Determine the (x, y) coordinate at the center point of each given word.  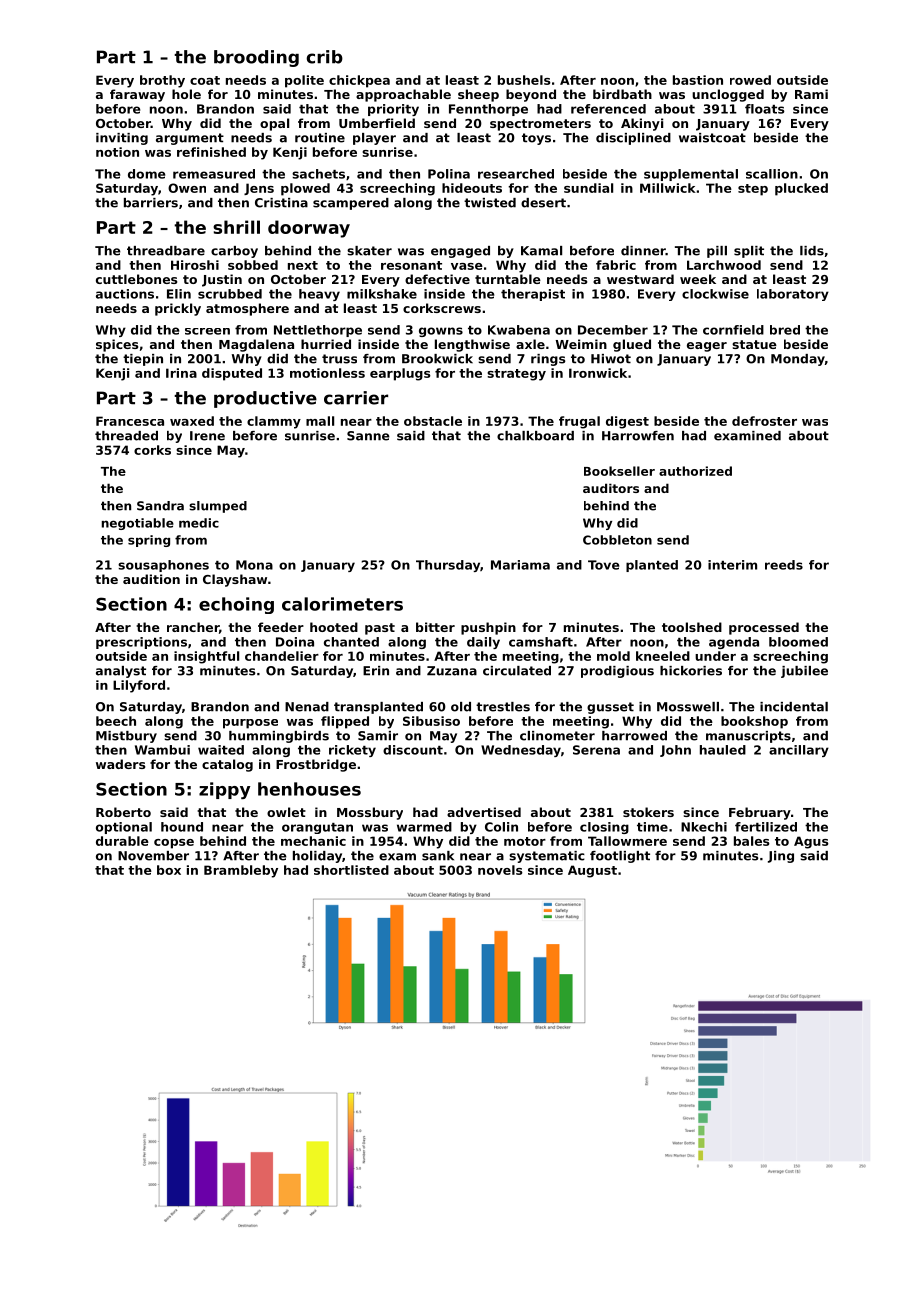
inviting (122, 139)
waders (120, 764)
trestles (503, 707)
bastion (698, 80)
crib (325, 57)
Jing (781, 857)
